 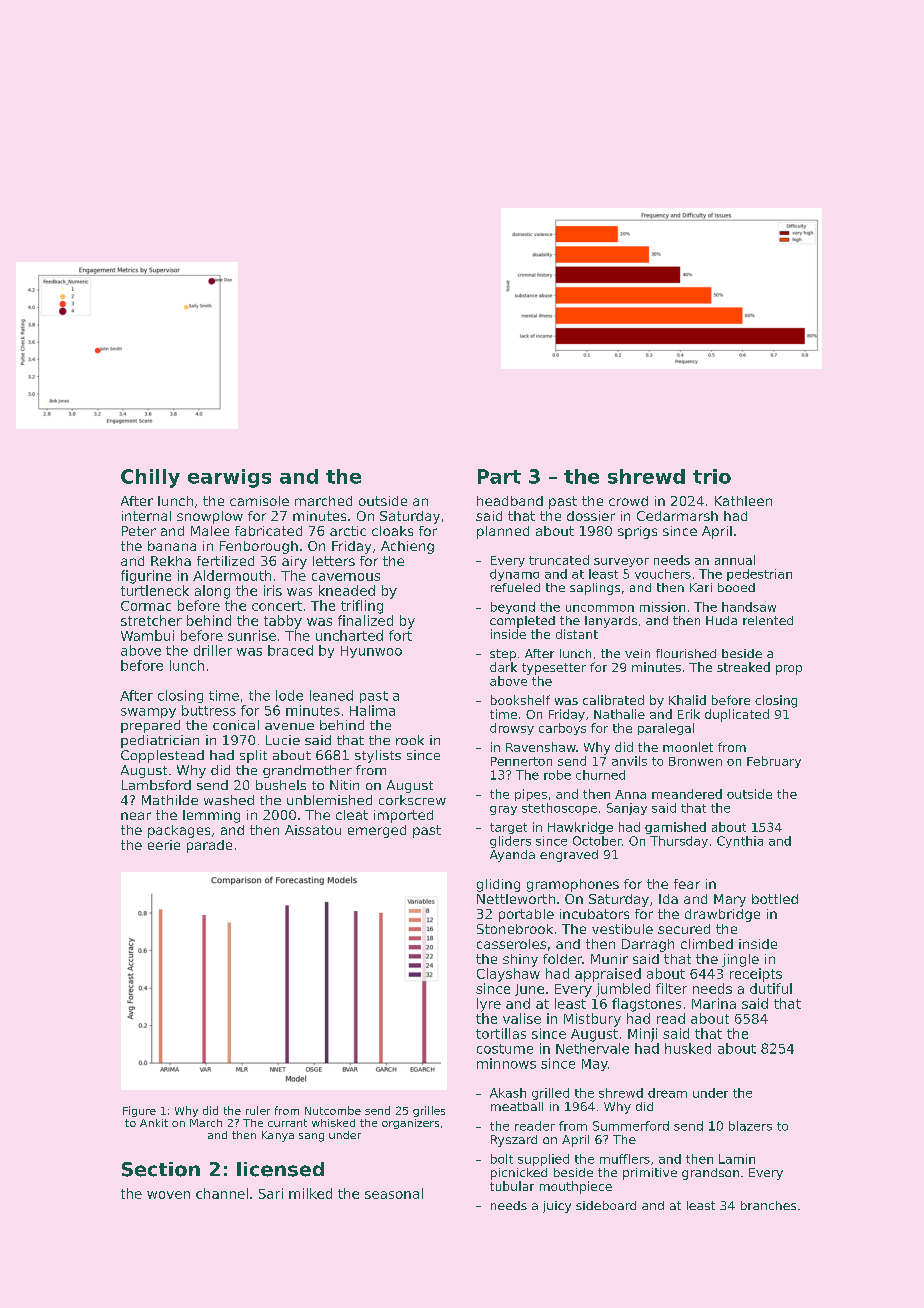 I want to click on valise, so click(x=522, y=1018).
